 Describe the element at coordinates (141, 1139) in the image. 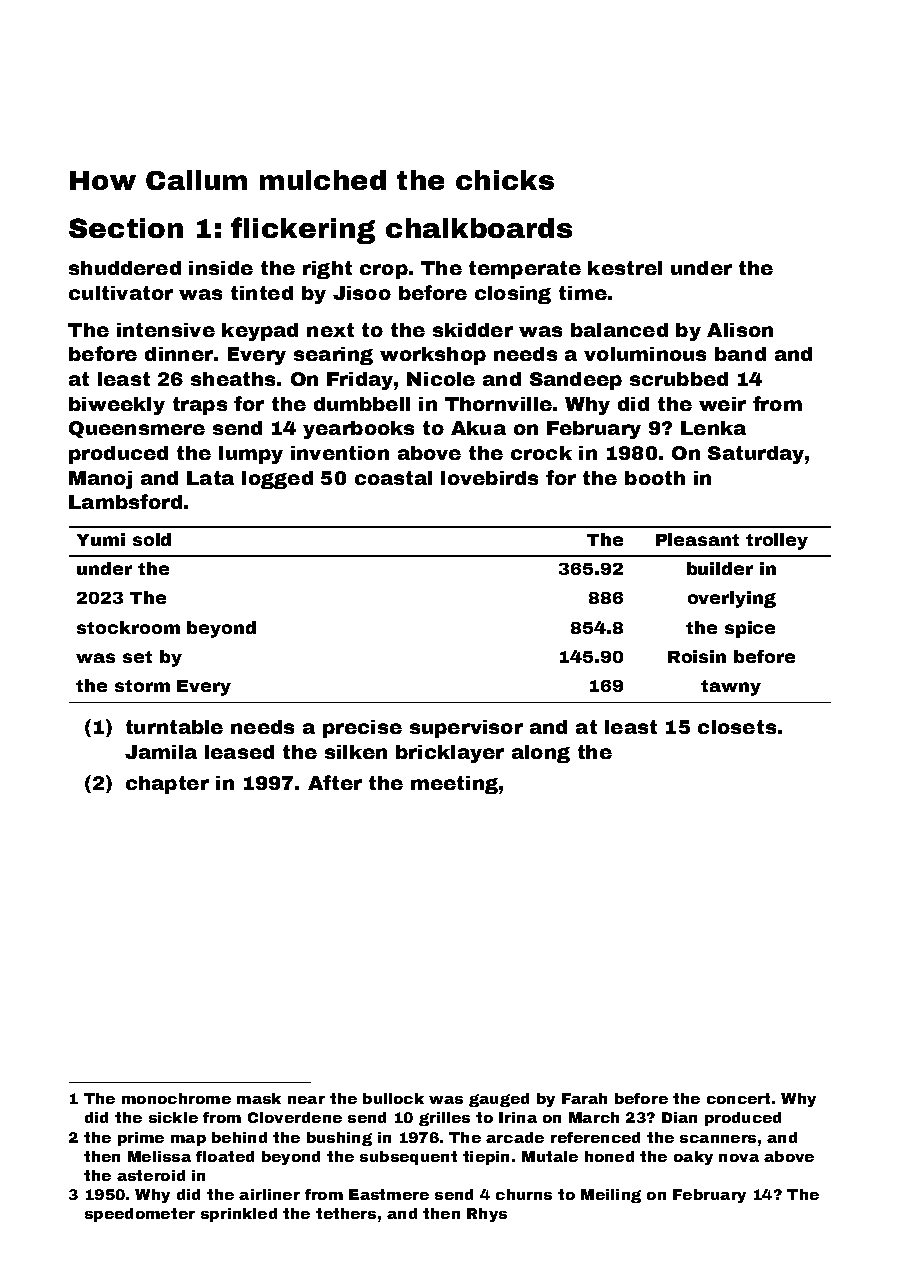

I see `prime` at that location.
